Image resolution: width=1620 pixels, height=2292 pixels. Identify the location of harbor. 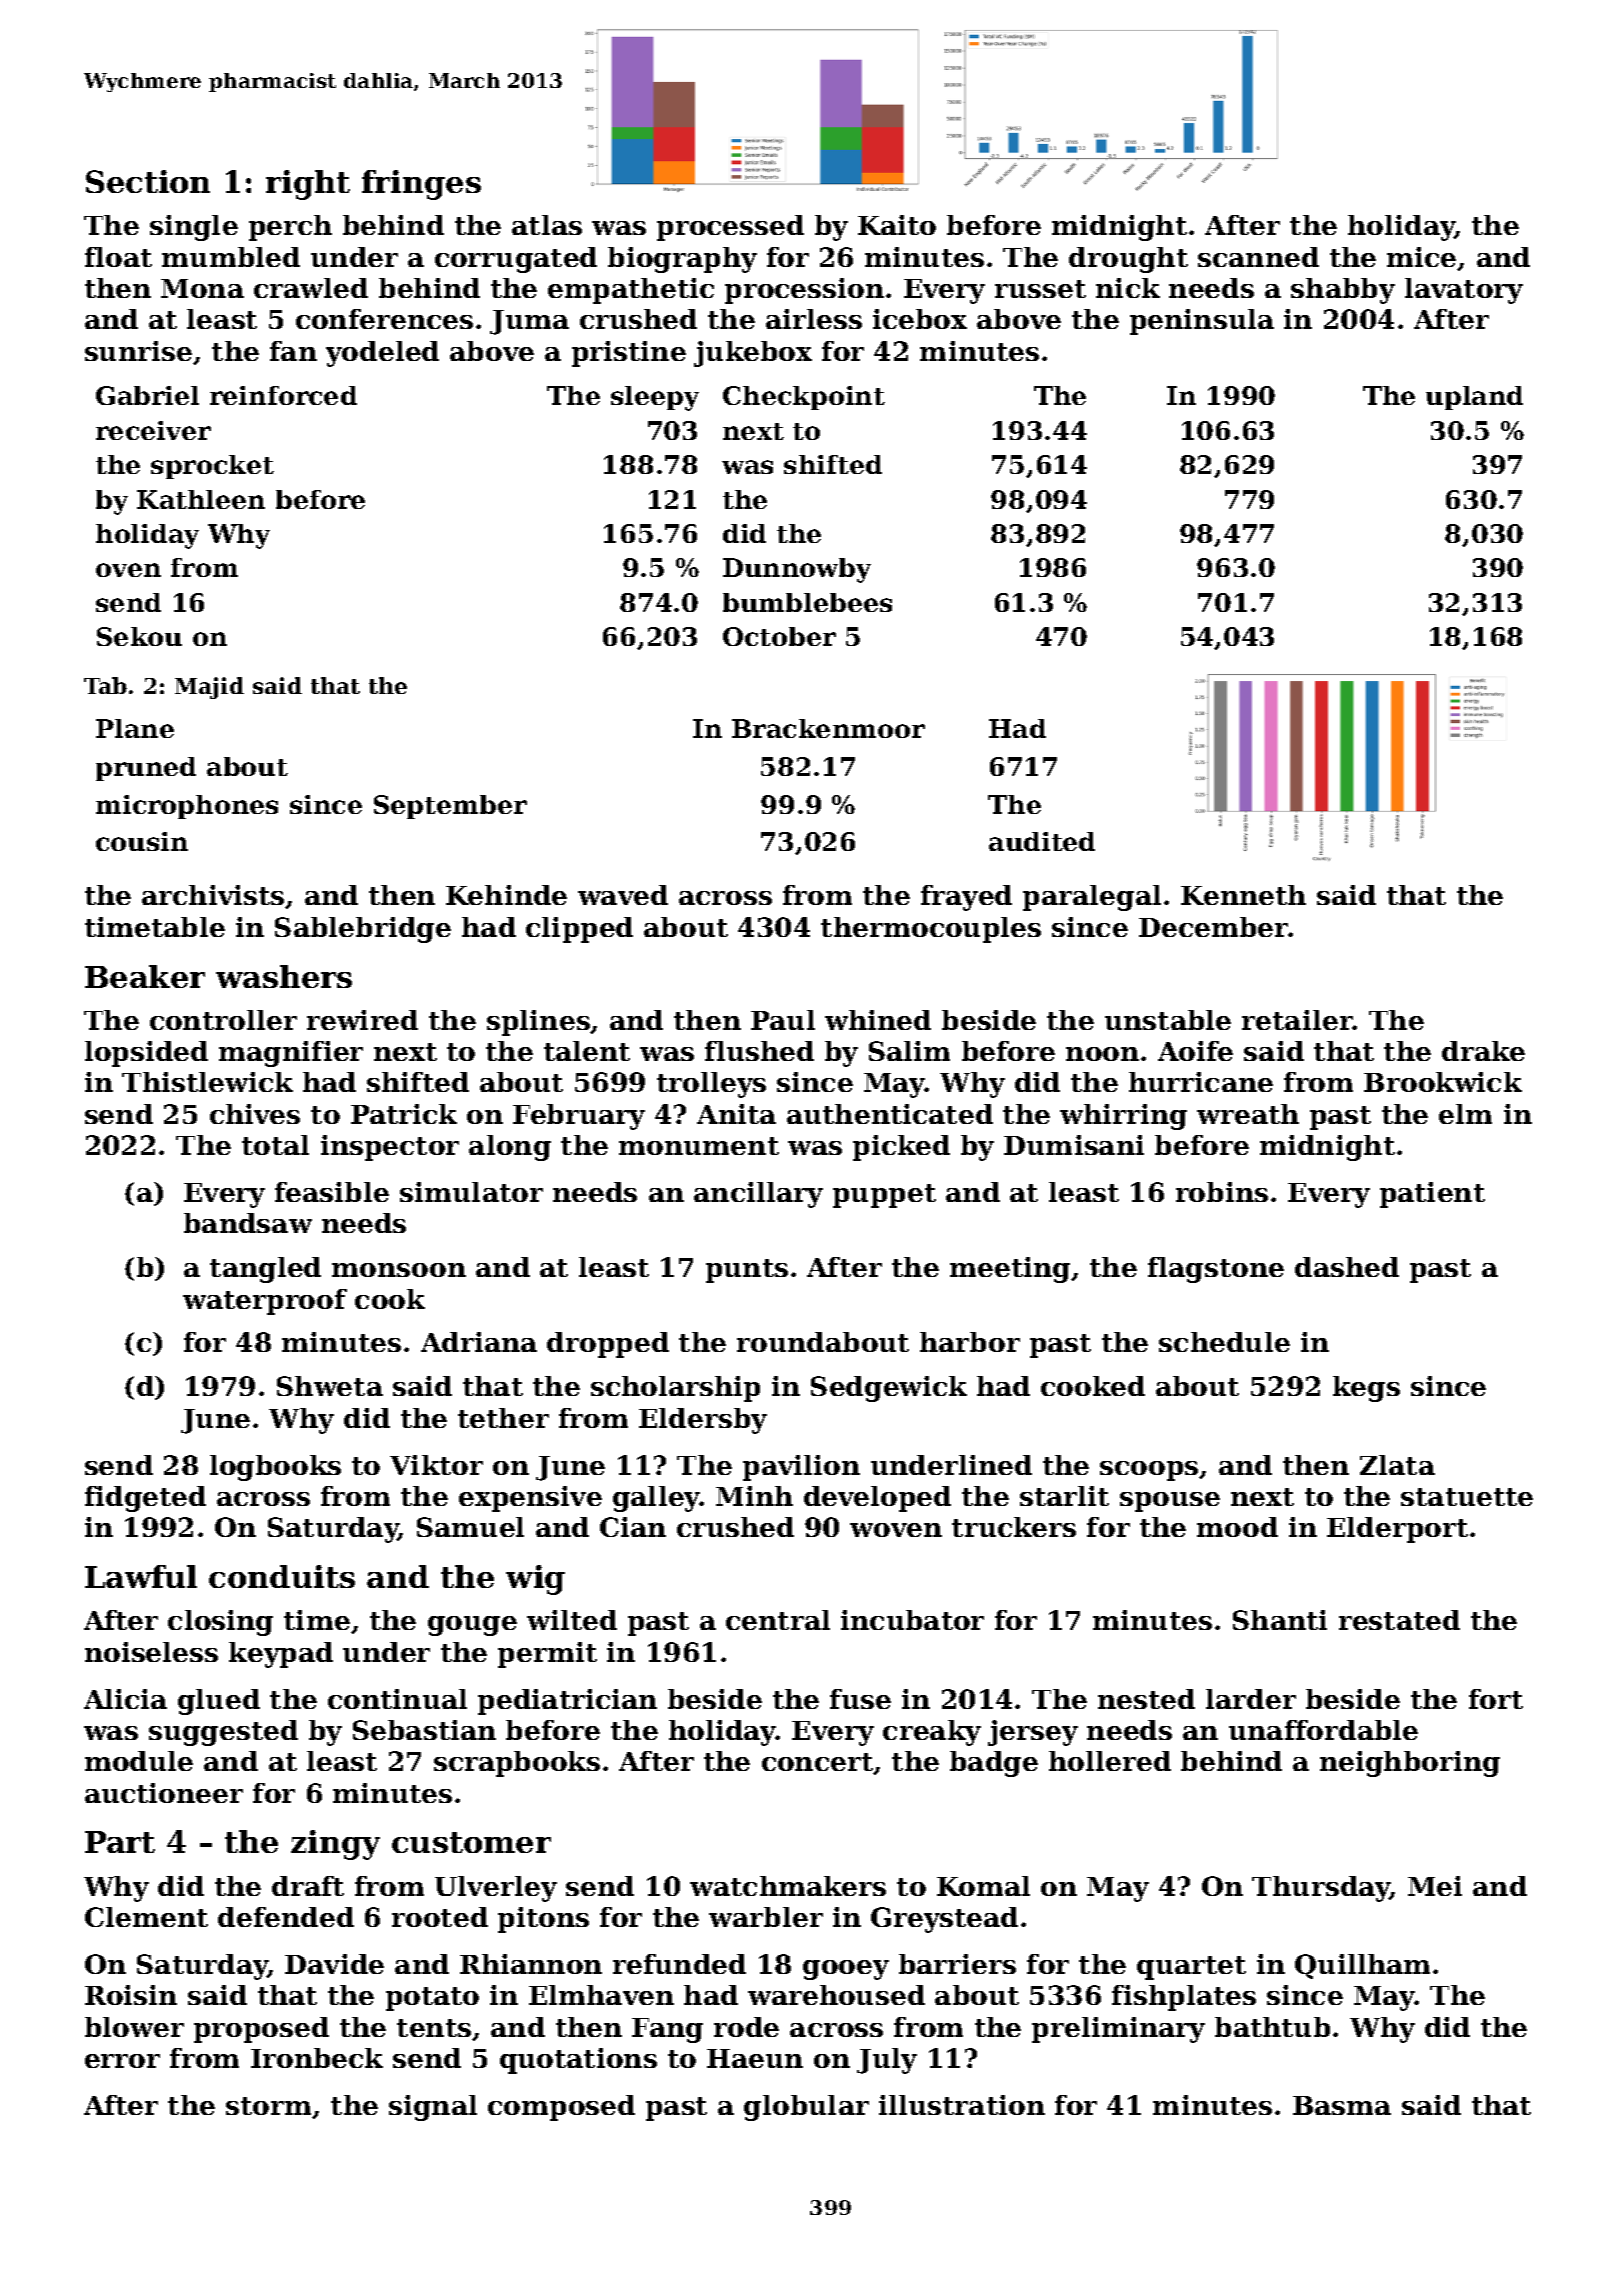
(970, 1342).
